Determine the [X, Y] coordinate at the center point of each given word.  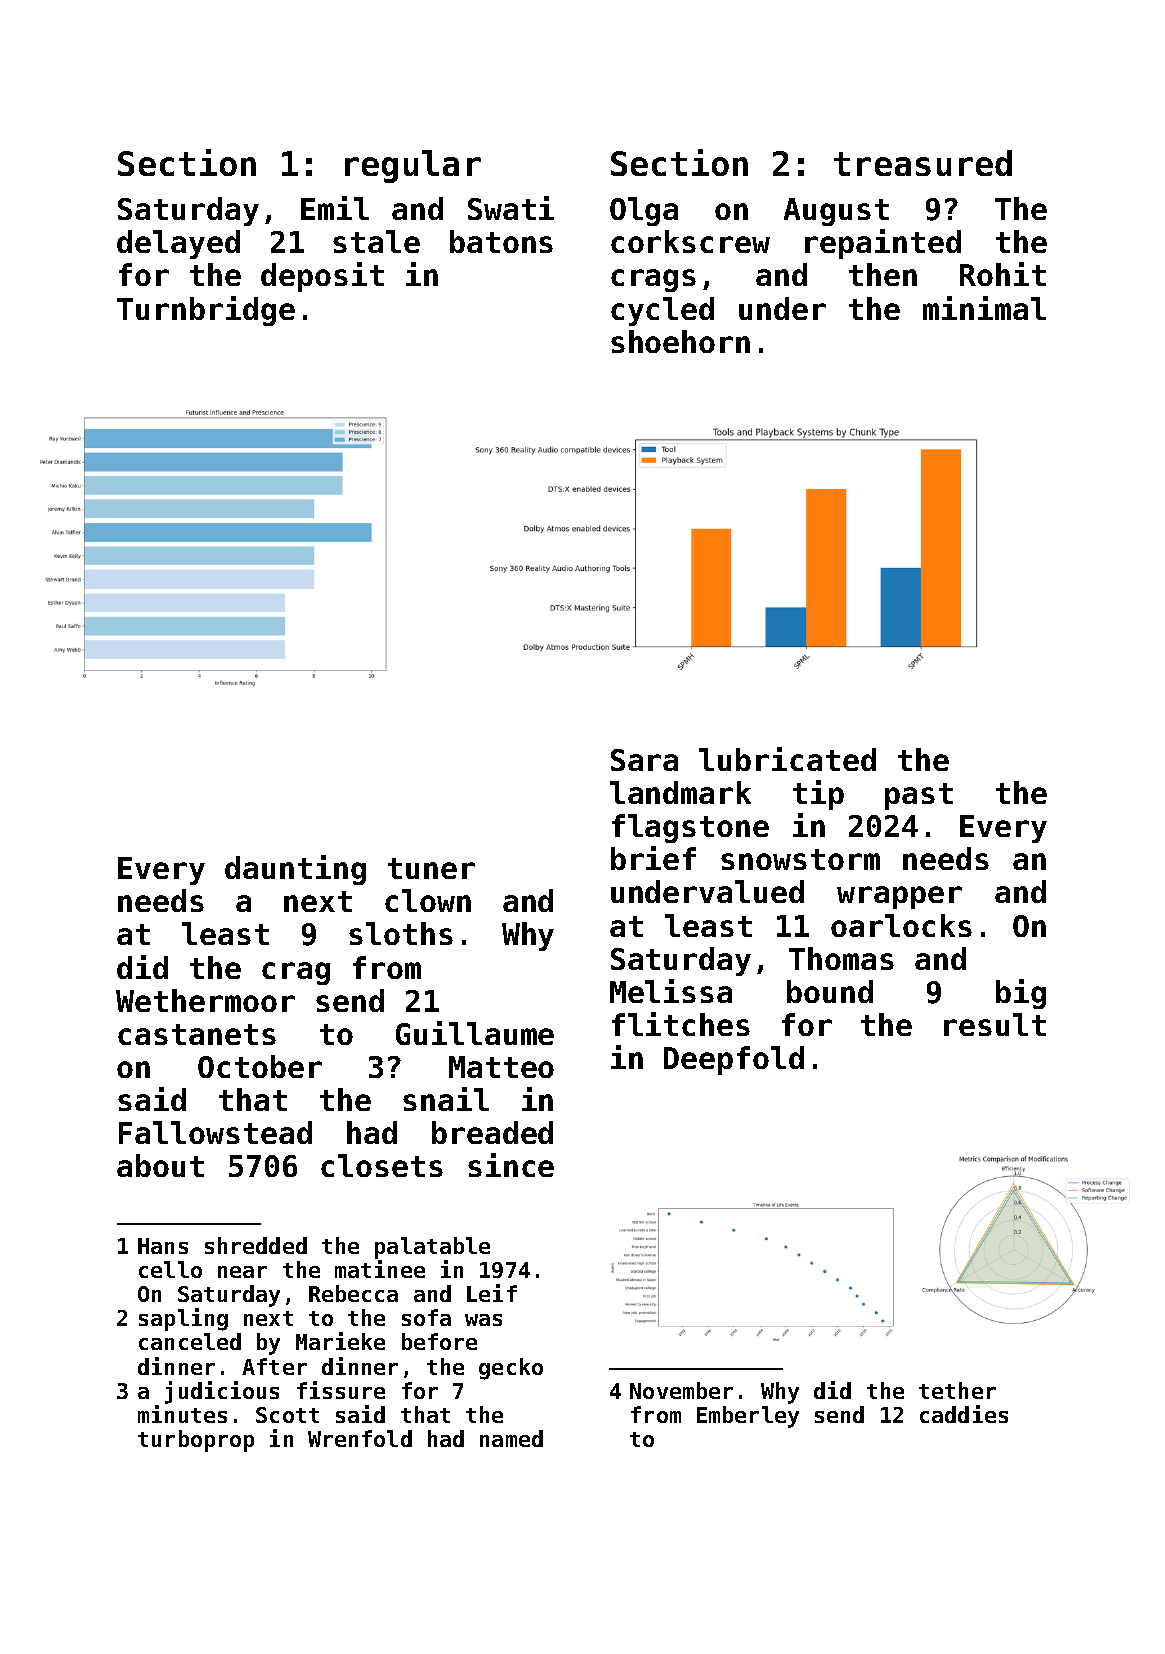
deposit [322, 277]
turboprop [196, 1441]
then [883, 274]
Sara [644, 760]
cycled [662, 311]
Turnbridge [206, 311]
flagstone [690, 828]
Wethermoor [205, 1000]
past [919, 796]
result [995, 1024]
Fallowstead [215, 1132]
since [511, 1165]
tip [818, 795]
